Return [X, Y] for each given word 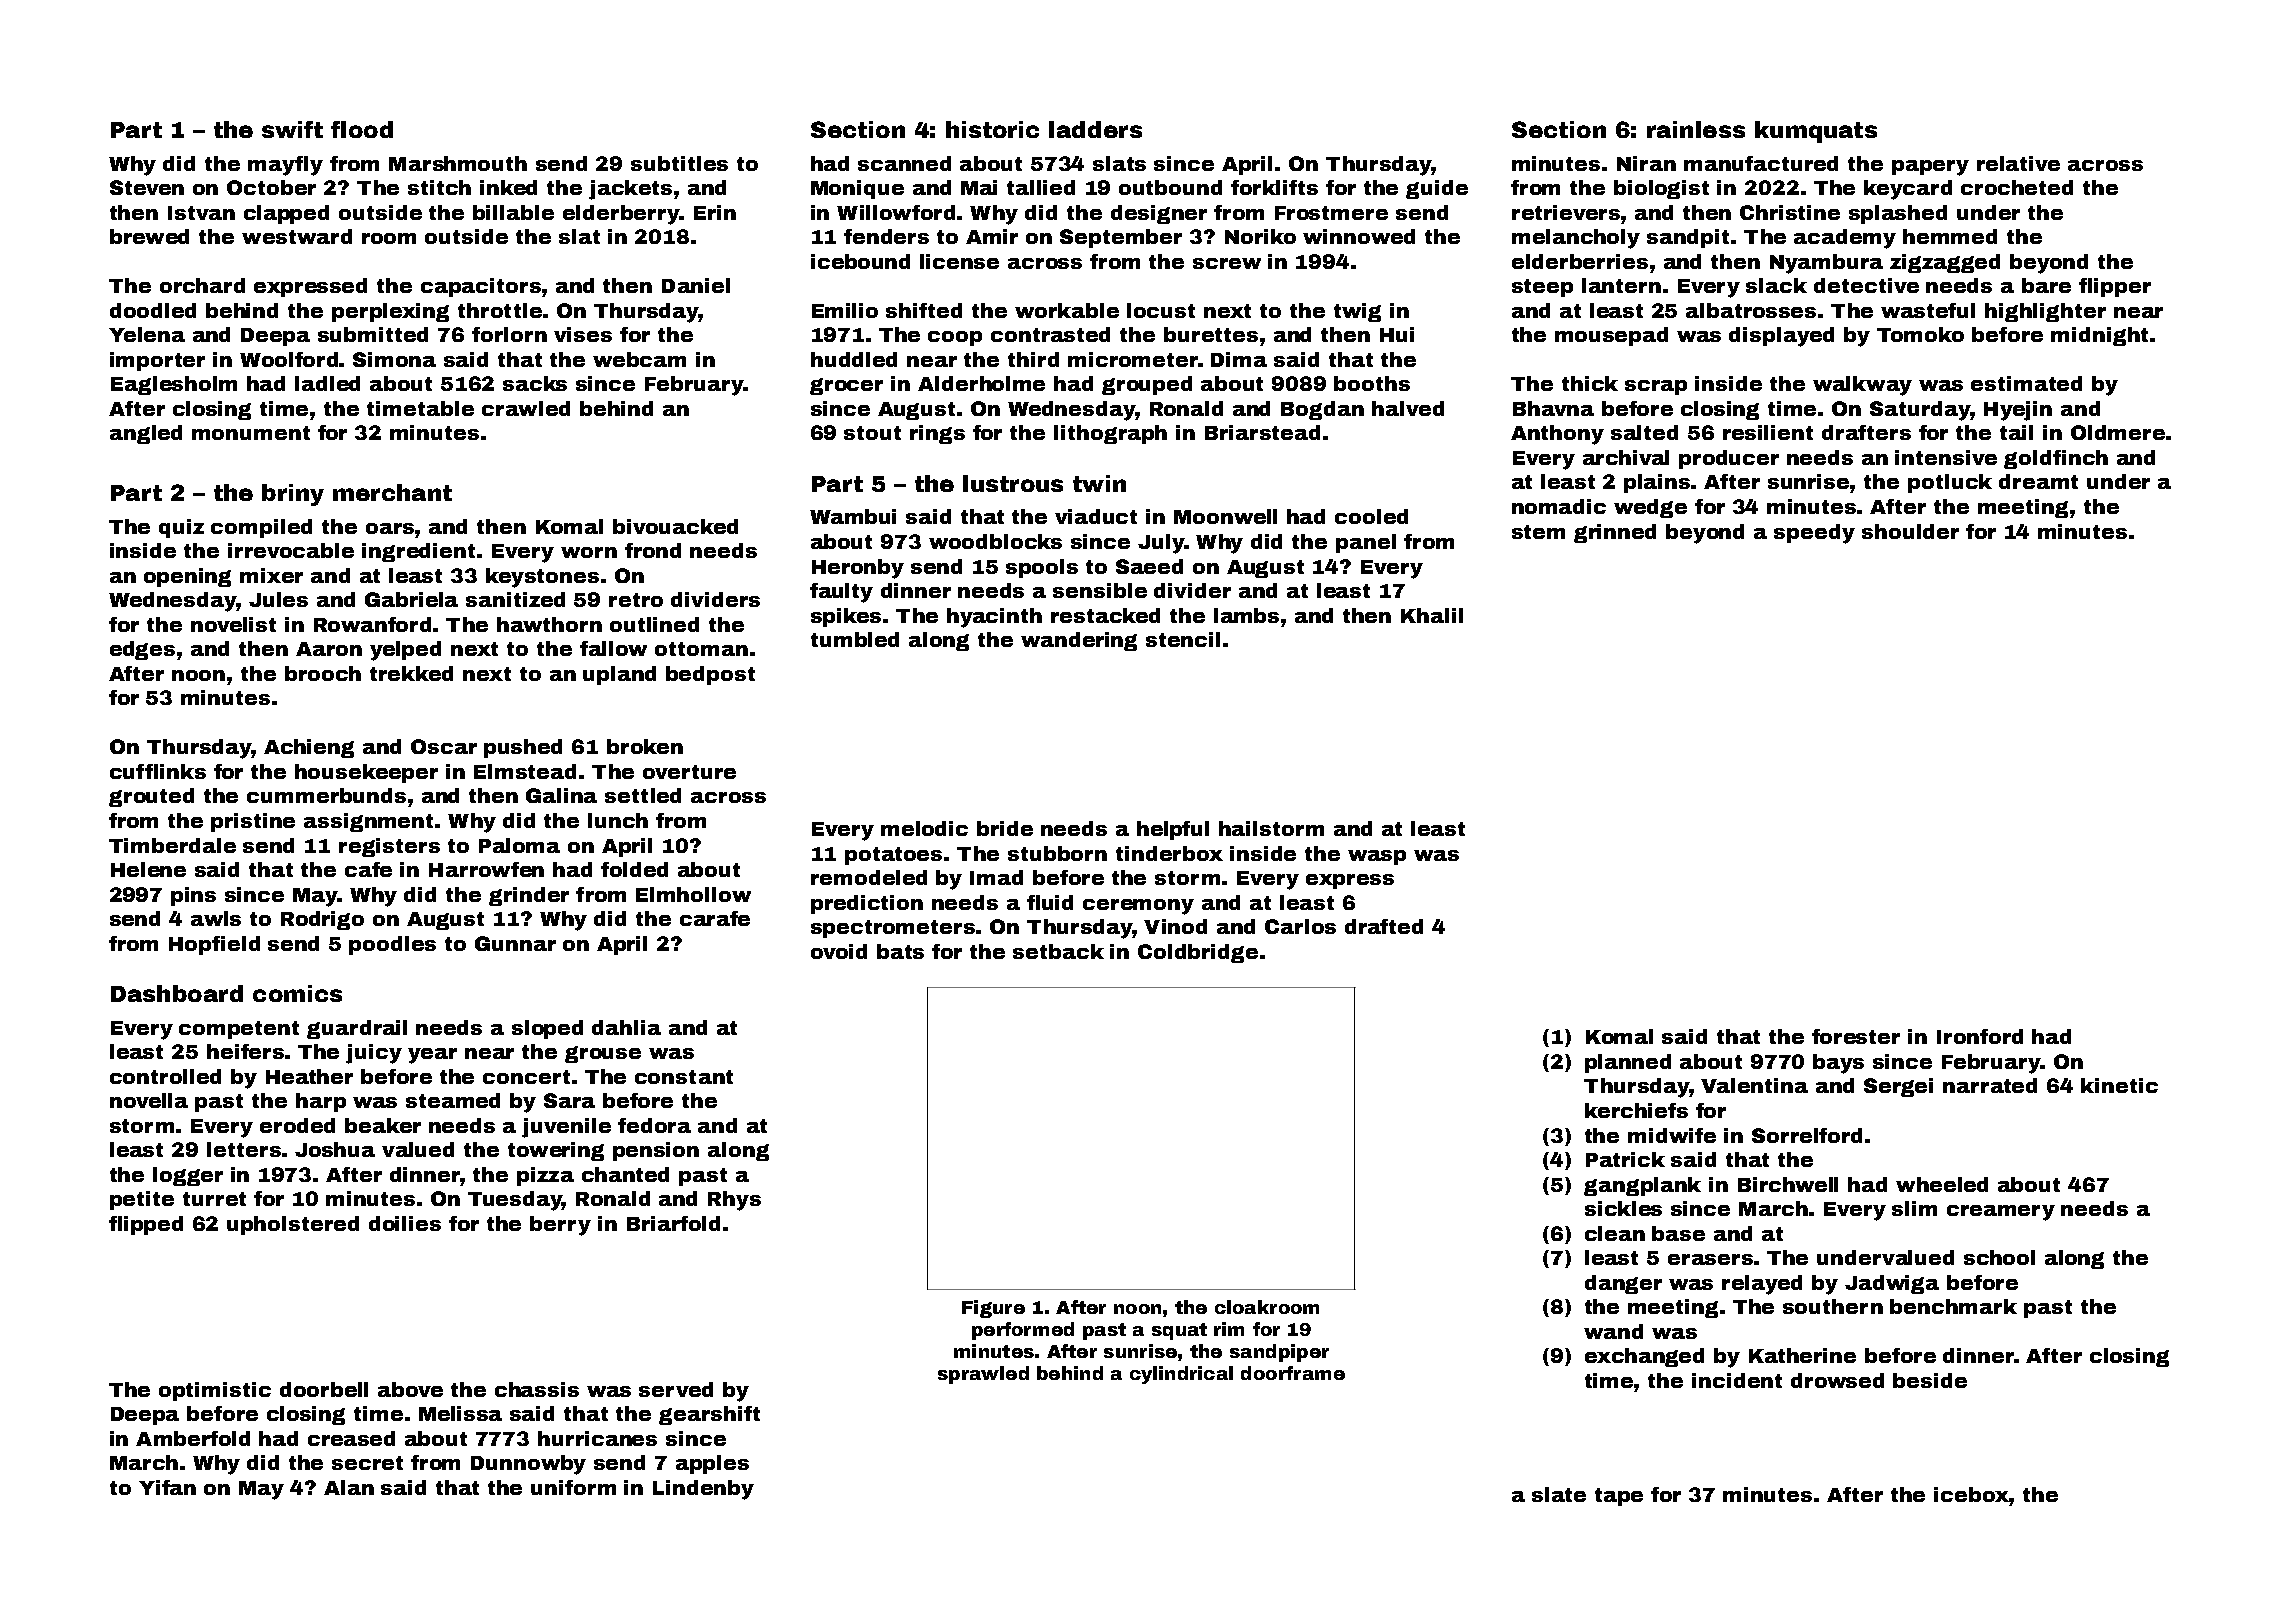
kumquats [1816, 132]
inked [508, 187]
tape [1619, 1497]
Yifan [167, 1487]
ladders [1095, 129]
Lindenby [703, 1490]
